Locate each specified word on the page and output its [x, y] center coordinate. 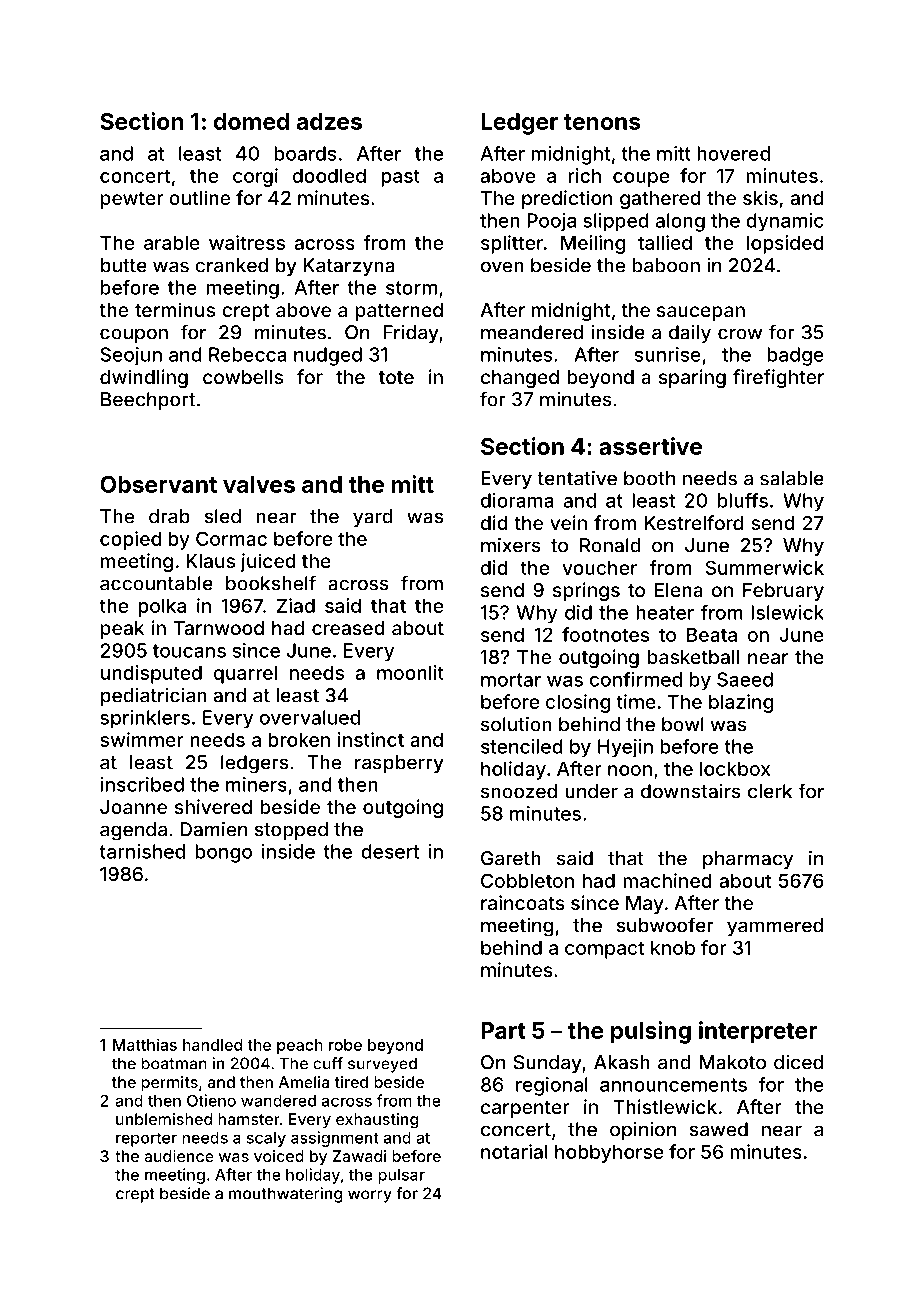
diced [798, 1062]
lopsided [785, 244]
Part [503, 1030]
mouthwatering [286, 1195]
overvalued [310, 717]
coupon [134, 335]
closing [578, 703]
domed [251, 121]
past [400, 178]
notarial [514, 1151]
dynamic [785, 222]
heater [665, 612]
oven [502, 267]
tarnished [142, 851]
